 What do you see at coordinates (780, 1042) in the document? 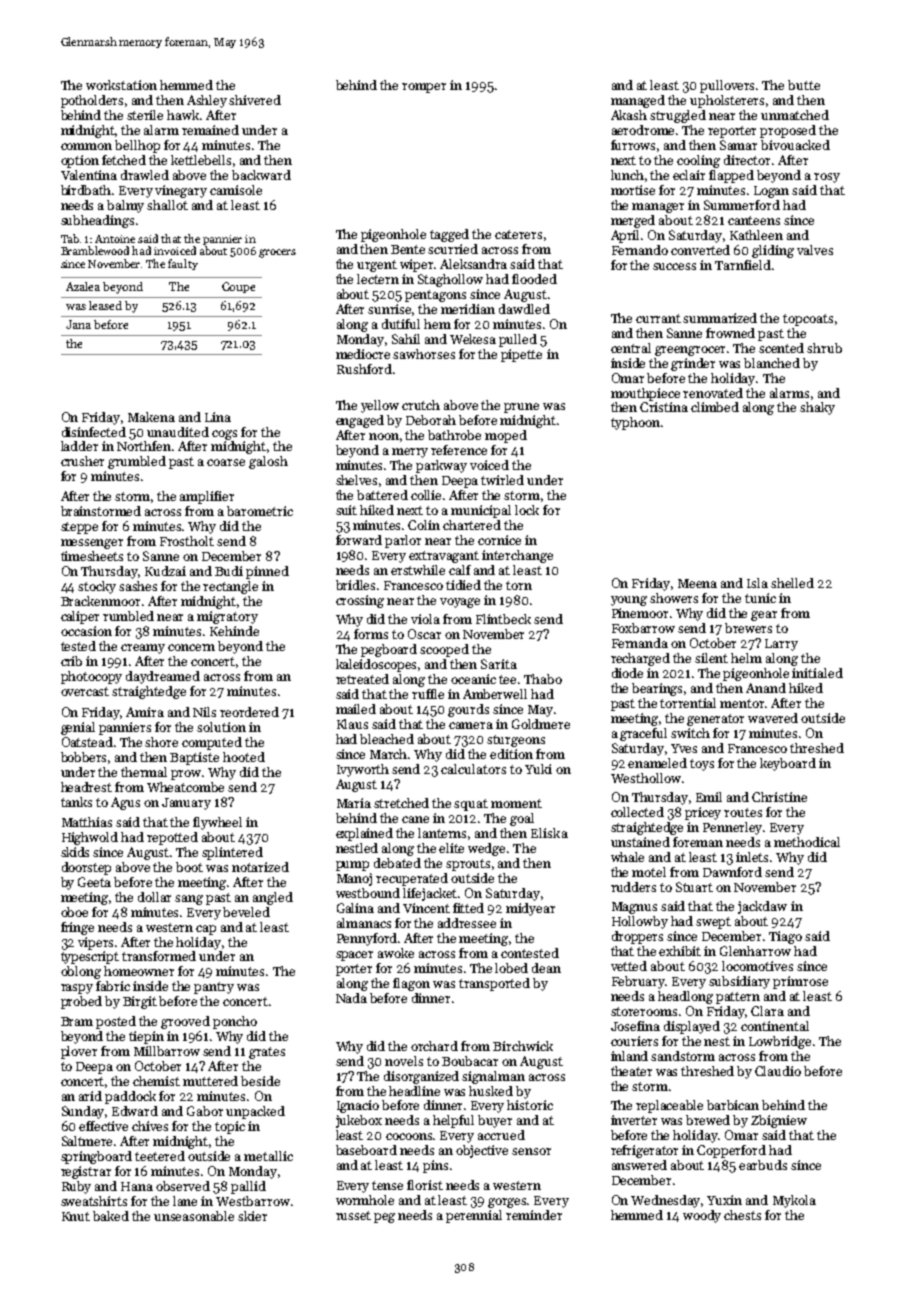
I see `Lowbridge` at bounding box center [780, 1042].
